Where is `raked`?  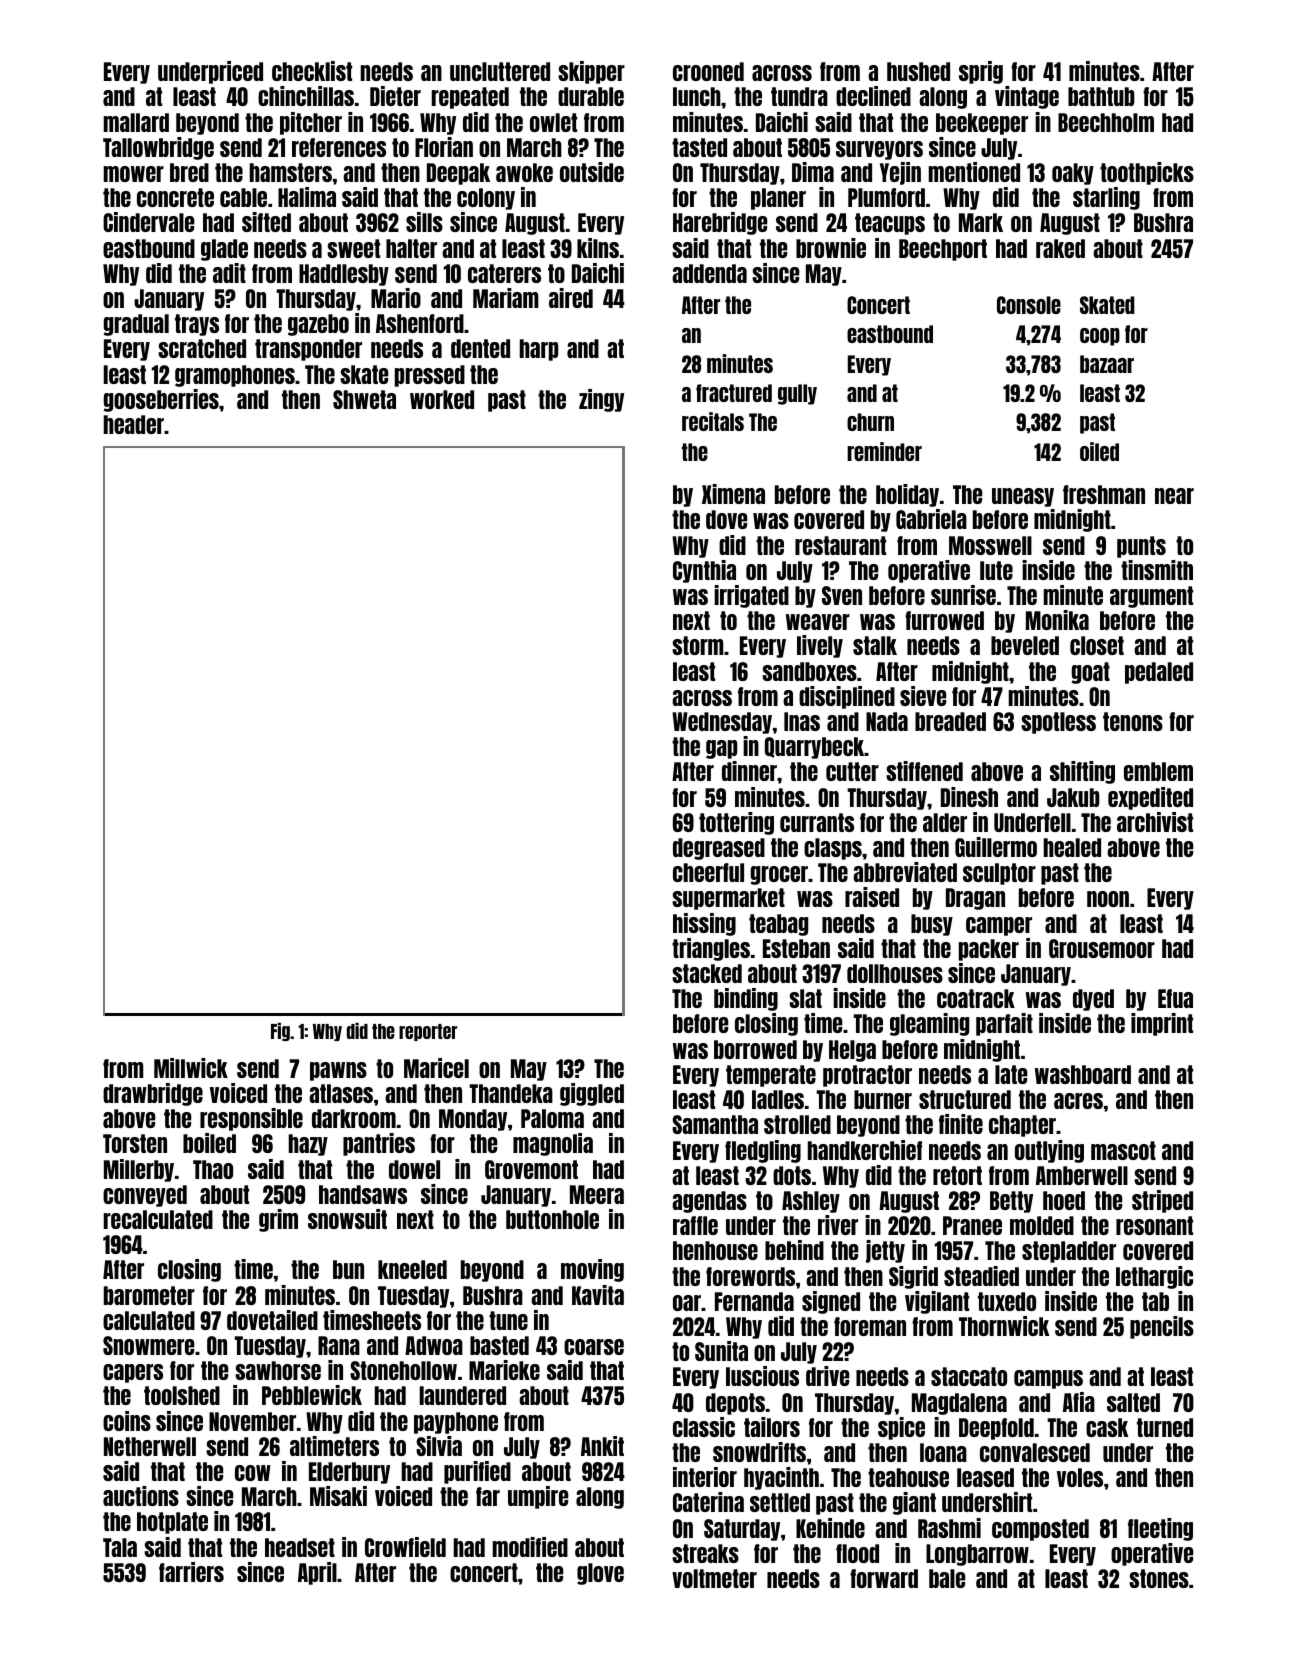 raked is located at coordinates (1060, 248).
